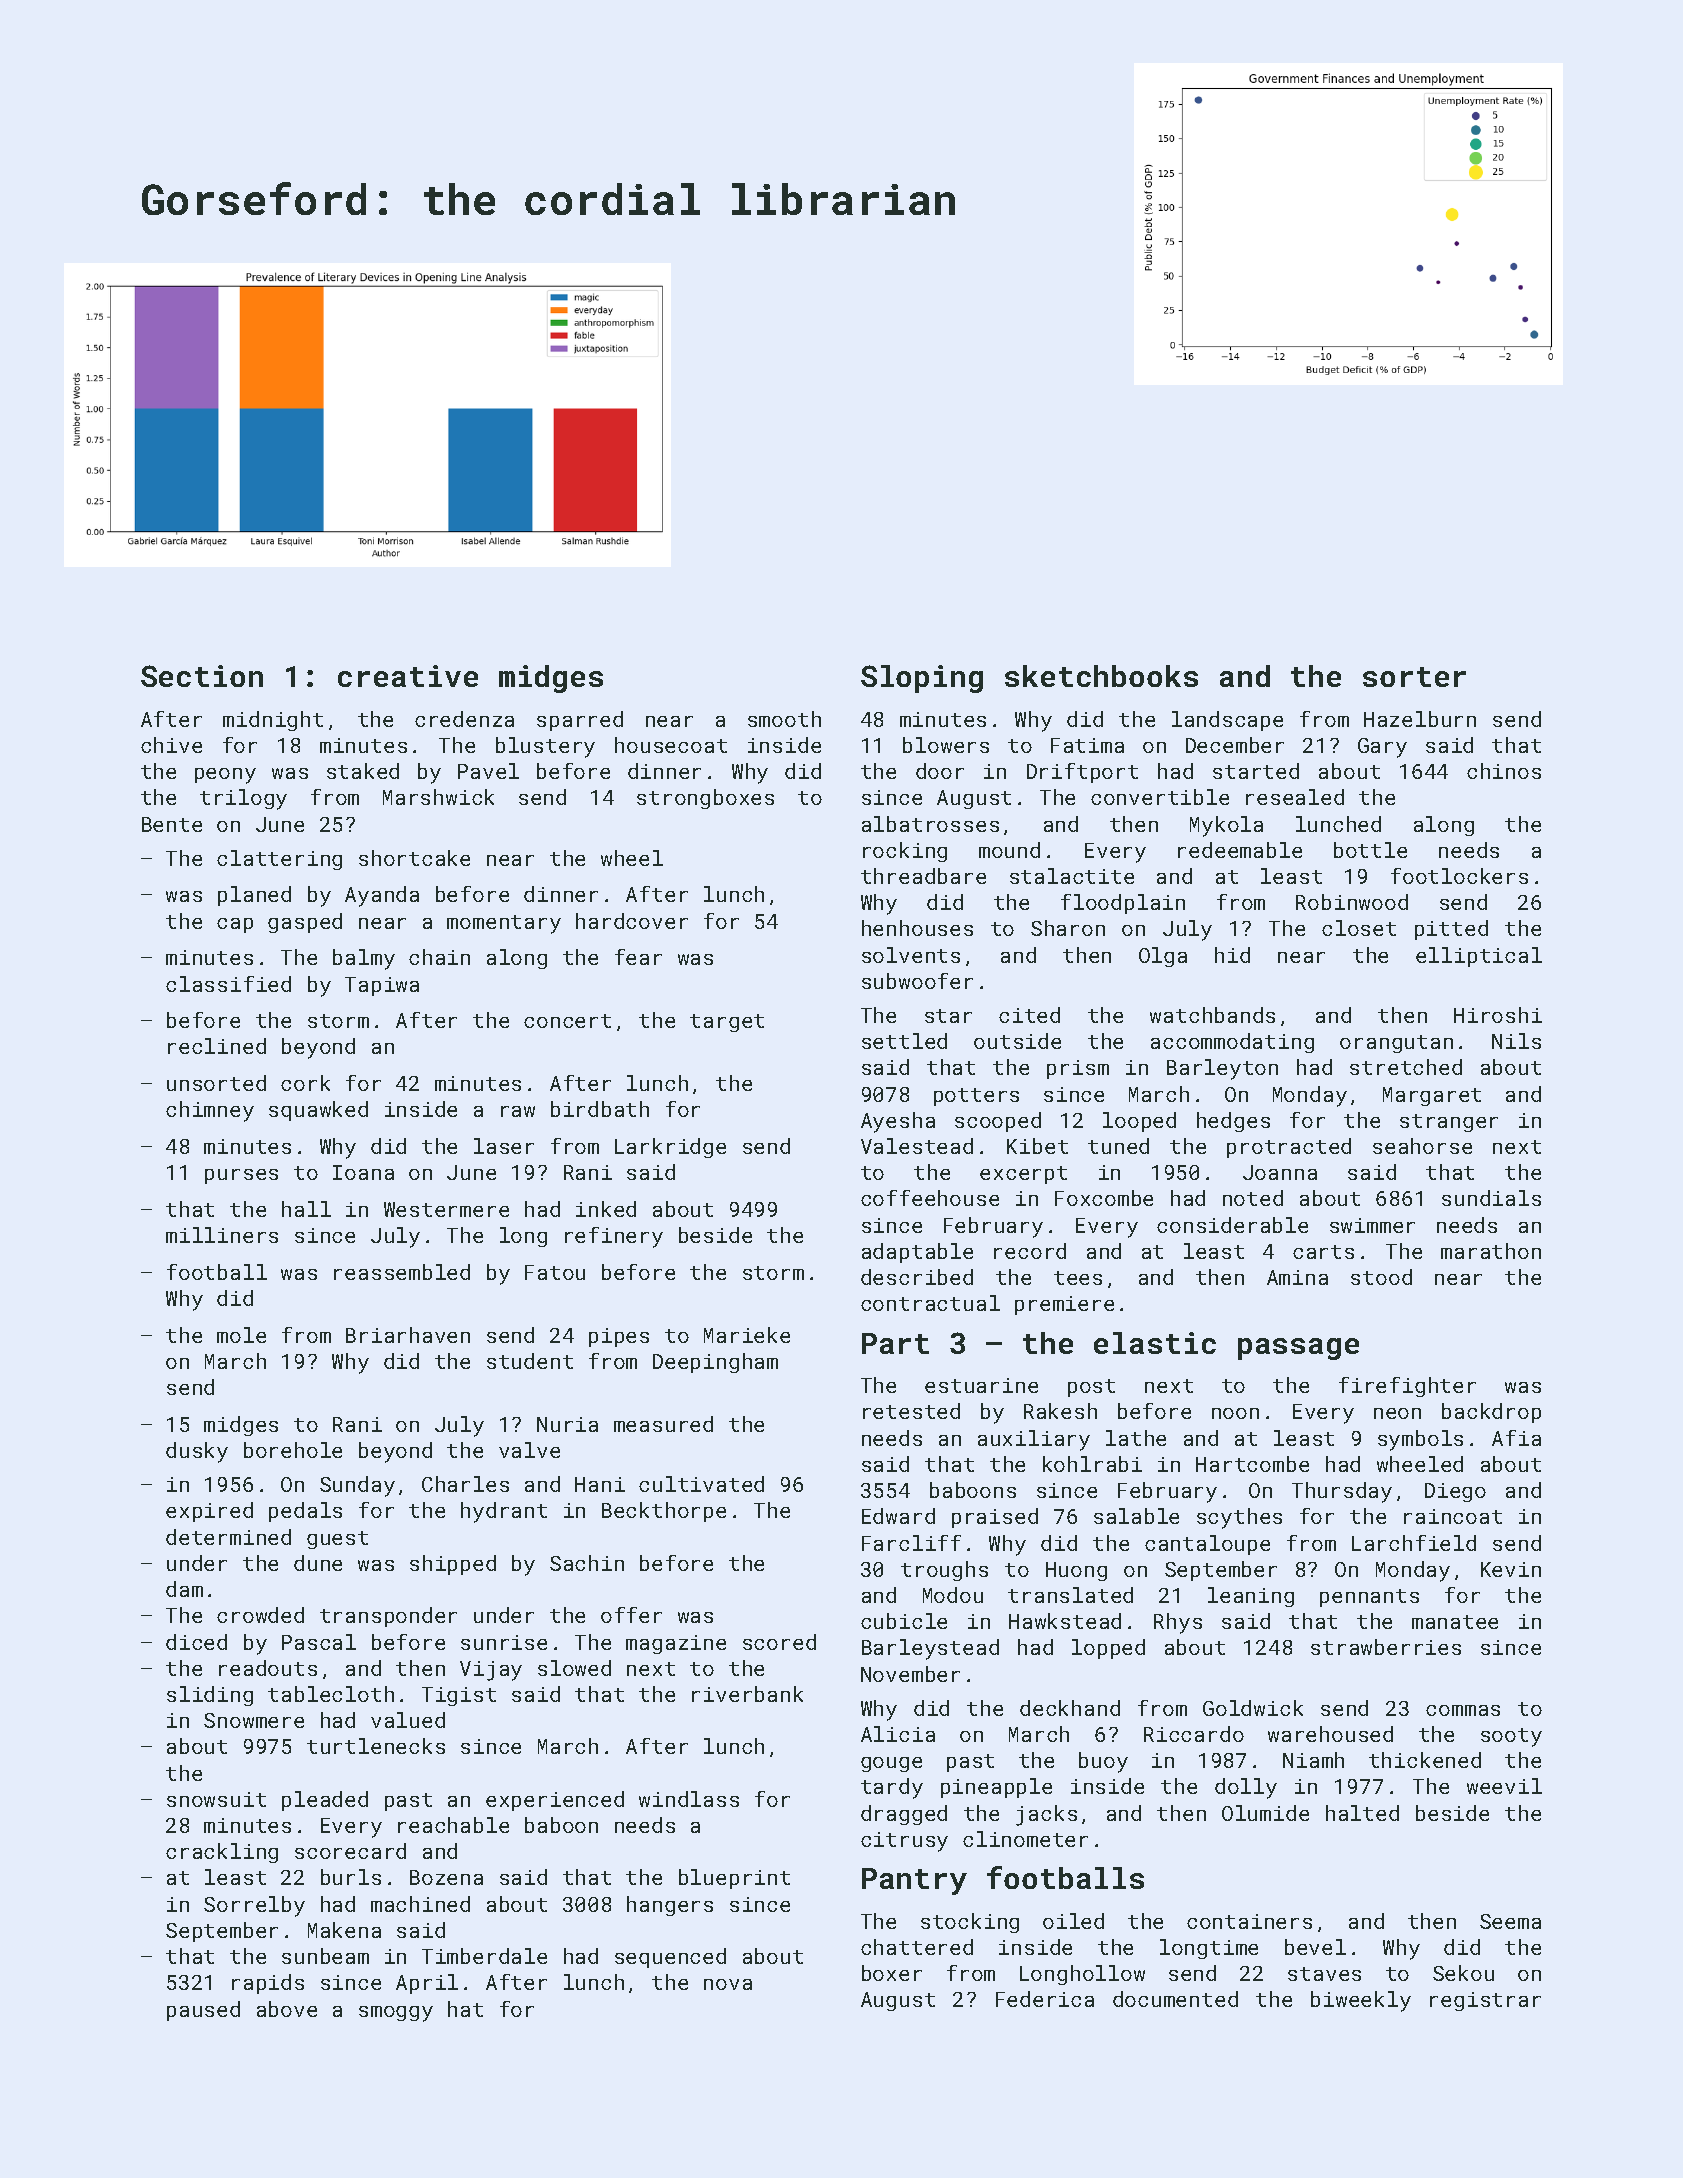  I want to click on strongboxes, so click(705, 799).
